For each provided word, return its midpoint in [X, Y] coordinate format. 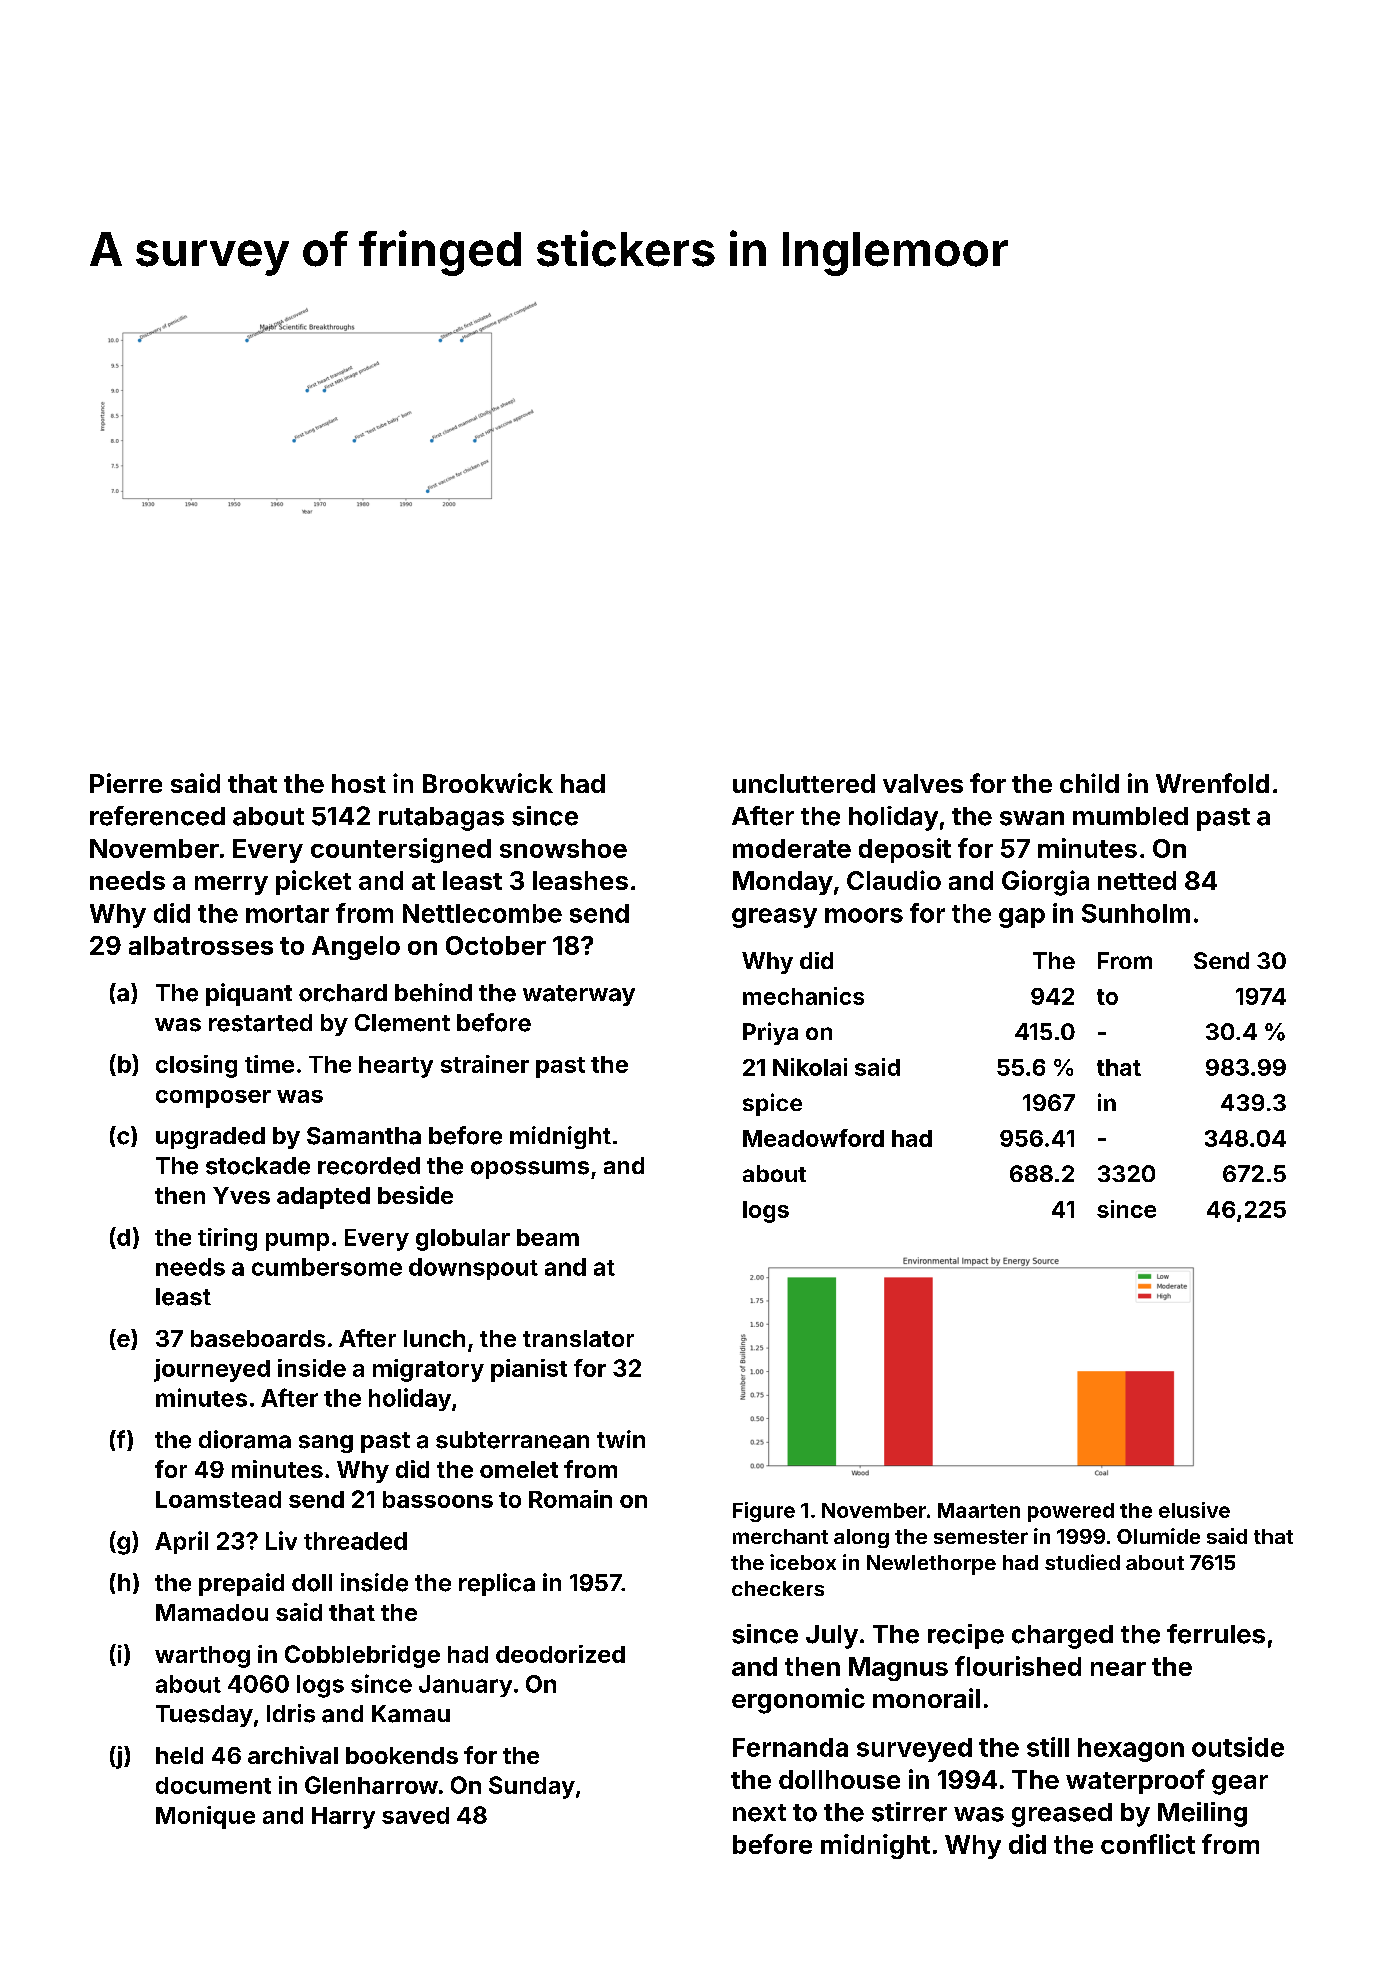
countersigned [401, 850]
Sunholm [1136, 913]
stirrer [909, 1812]
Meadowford [813, 1138]
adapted [323, 1198]
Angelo [356, 948]
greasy [774, 918]
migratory [428, 1370]
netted [1137, 880]
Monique [205, 1817]
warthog [202, 1657]
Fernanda [790, 1747]
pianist [529, 1370]
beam [548, 1237]
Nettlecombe [482, 913]
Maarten [979, 1510]
